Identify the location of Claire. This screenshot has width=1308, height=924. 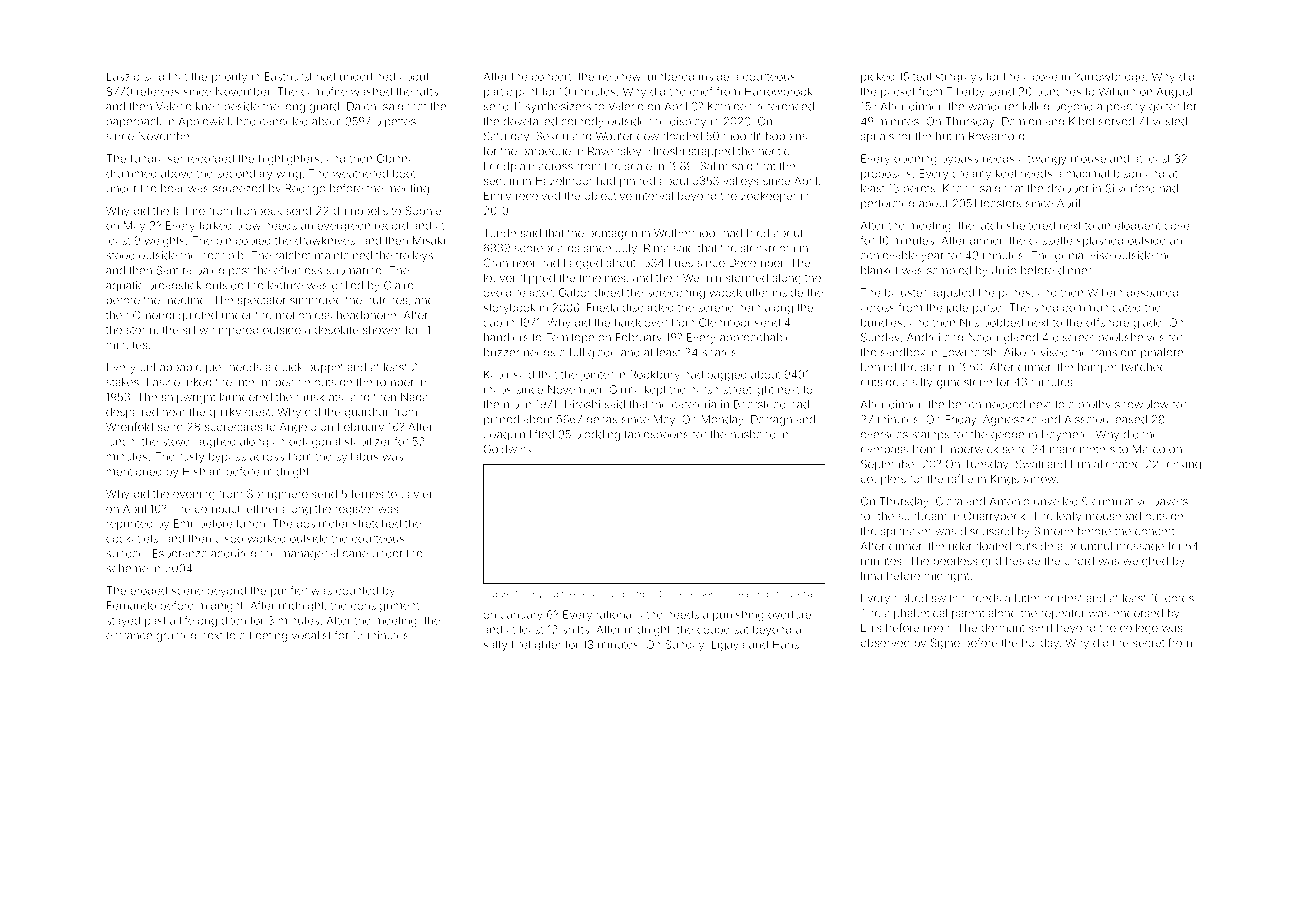
(398, 285).
